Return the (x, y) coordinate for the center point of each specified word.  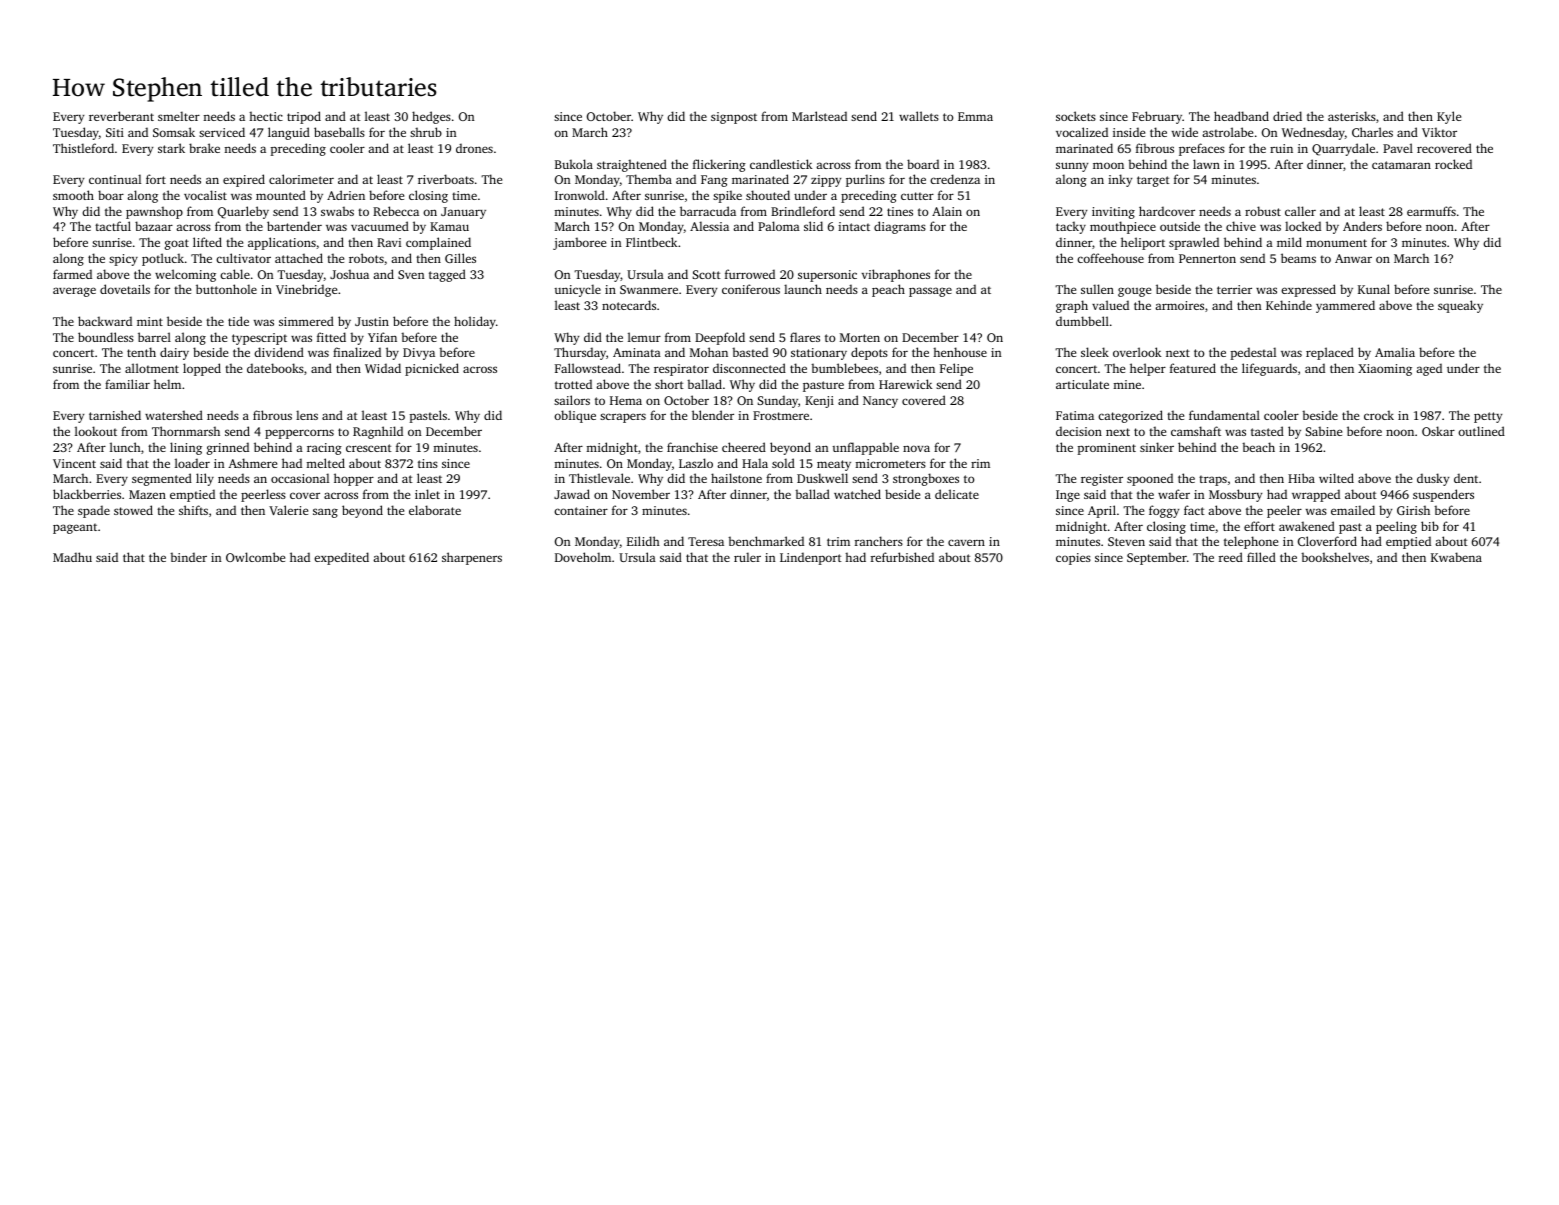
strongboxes (926, 479)
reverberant (121, 116)
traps (1213, 480)
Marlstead (819, 116)
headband (1241, 116)
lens (307, 415)
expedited (341, 558)
